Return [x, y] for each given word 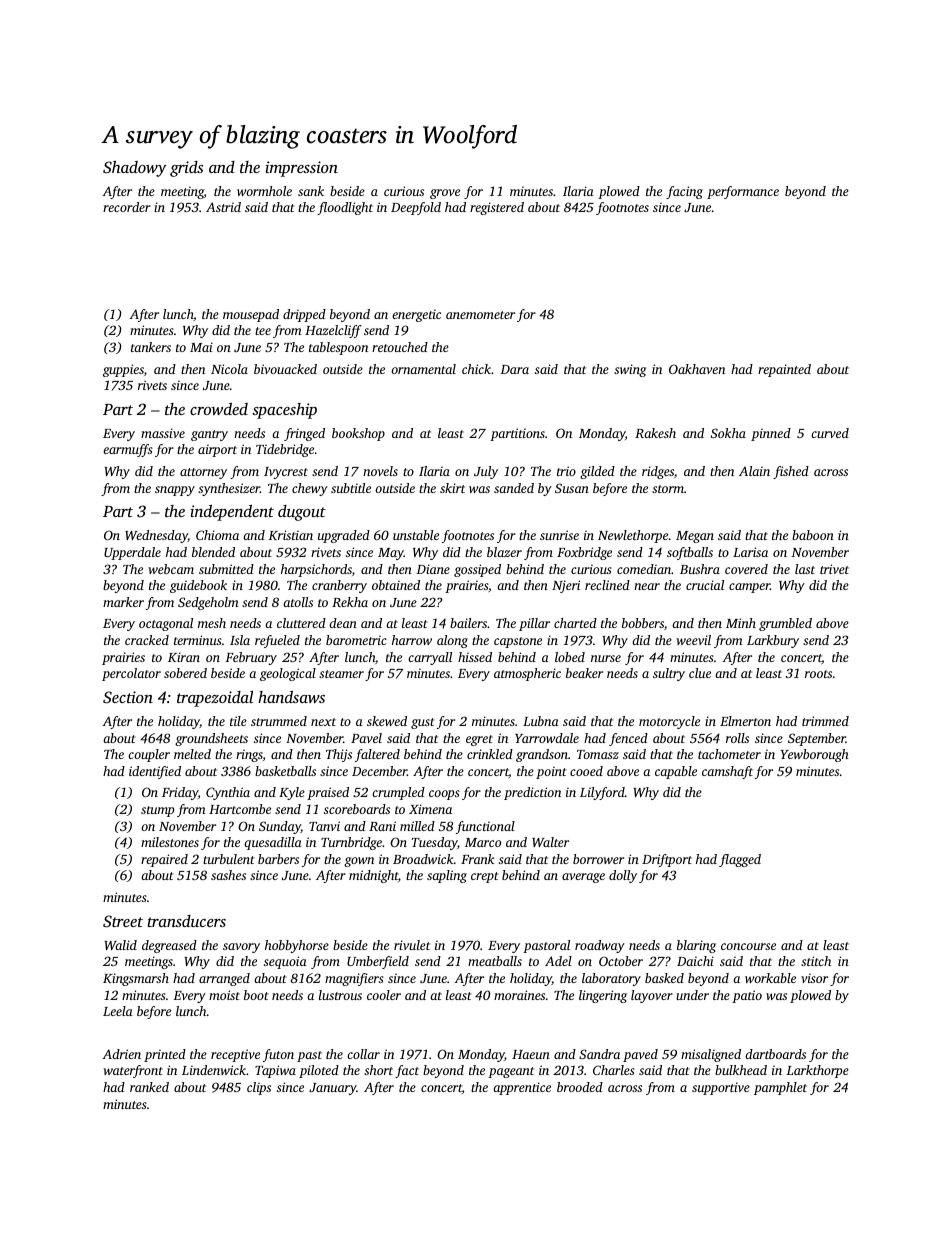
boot [256, 995]
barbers [278, 859]
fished [791, 472]
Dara [514, 369]
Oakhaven [697, 369]
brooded [580, 1087]
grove [445, 194]
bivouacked [285, 369]
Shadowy [135, 169]
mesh [212, 623]
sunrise [559, 535]
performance [743, 192]
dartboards [775, 1054]
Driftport [667, 860]
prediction [532, 793]
